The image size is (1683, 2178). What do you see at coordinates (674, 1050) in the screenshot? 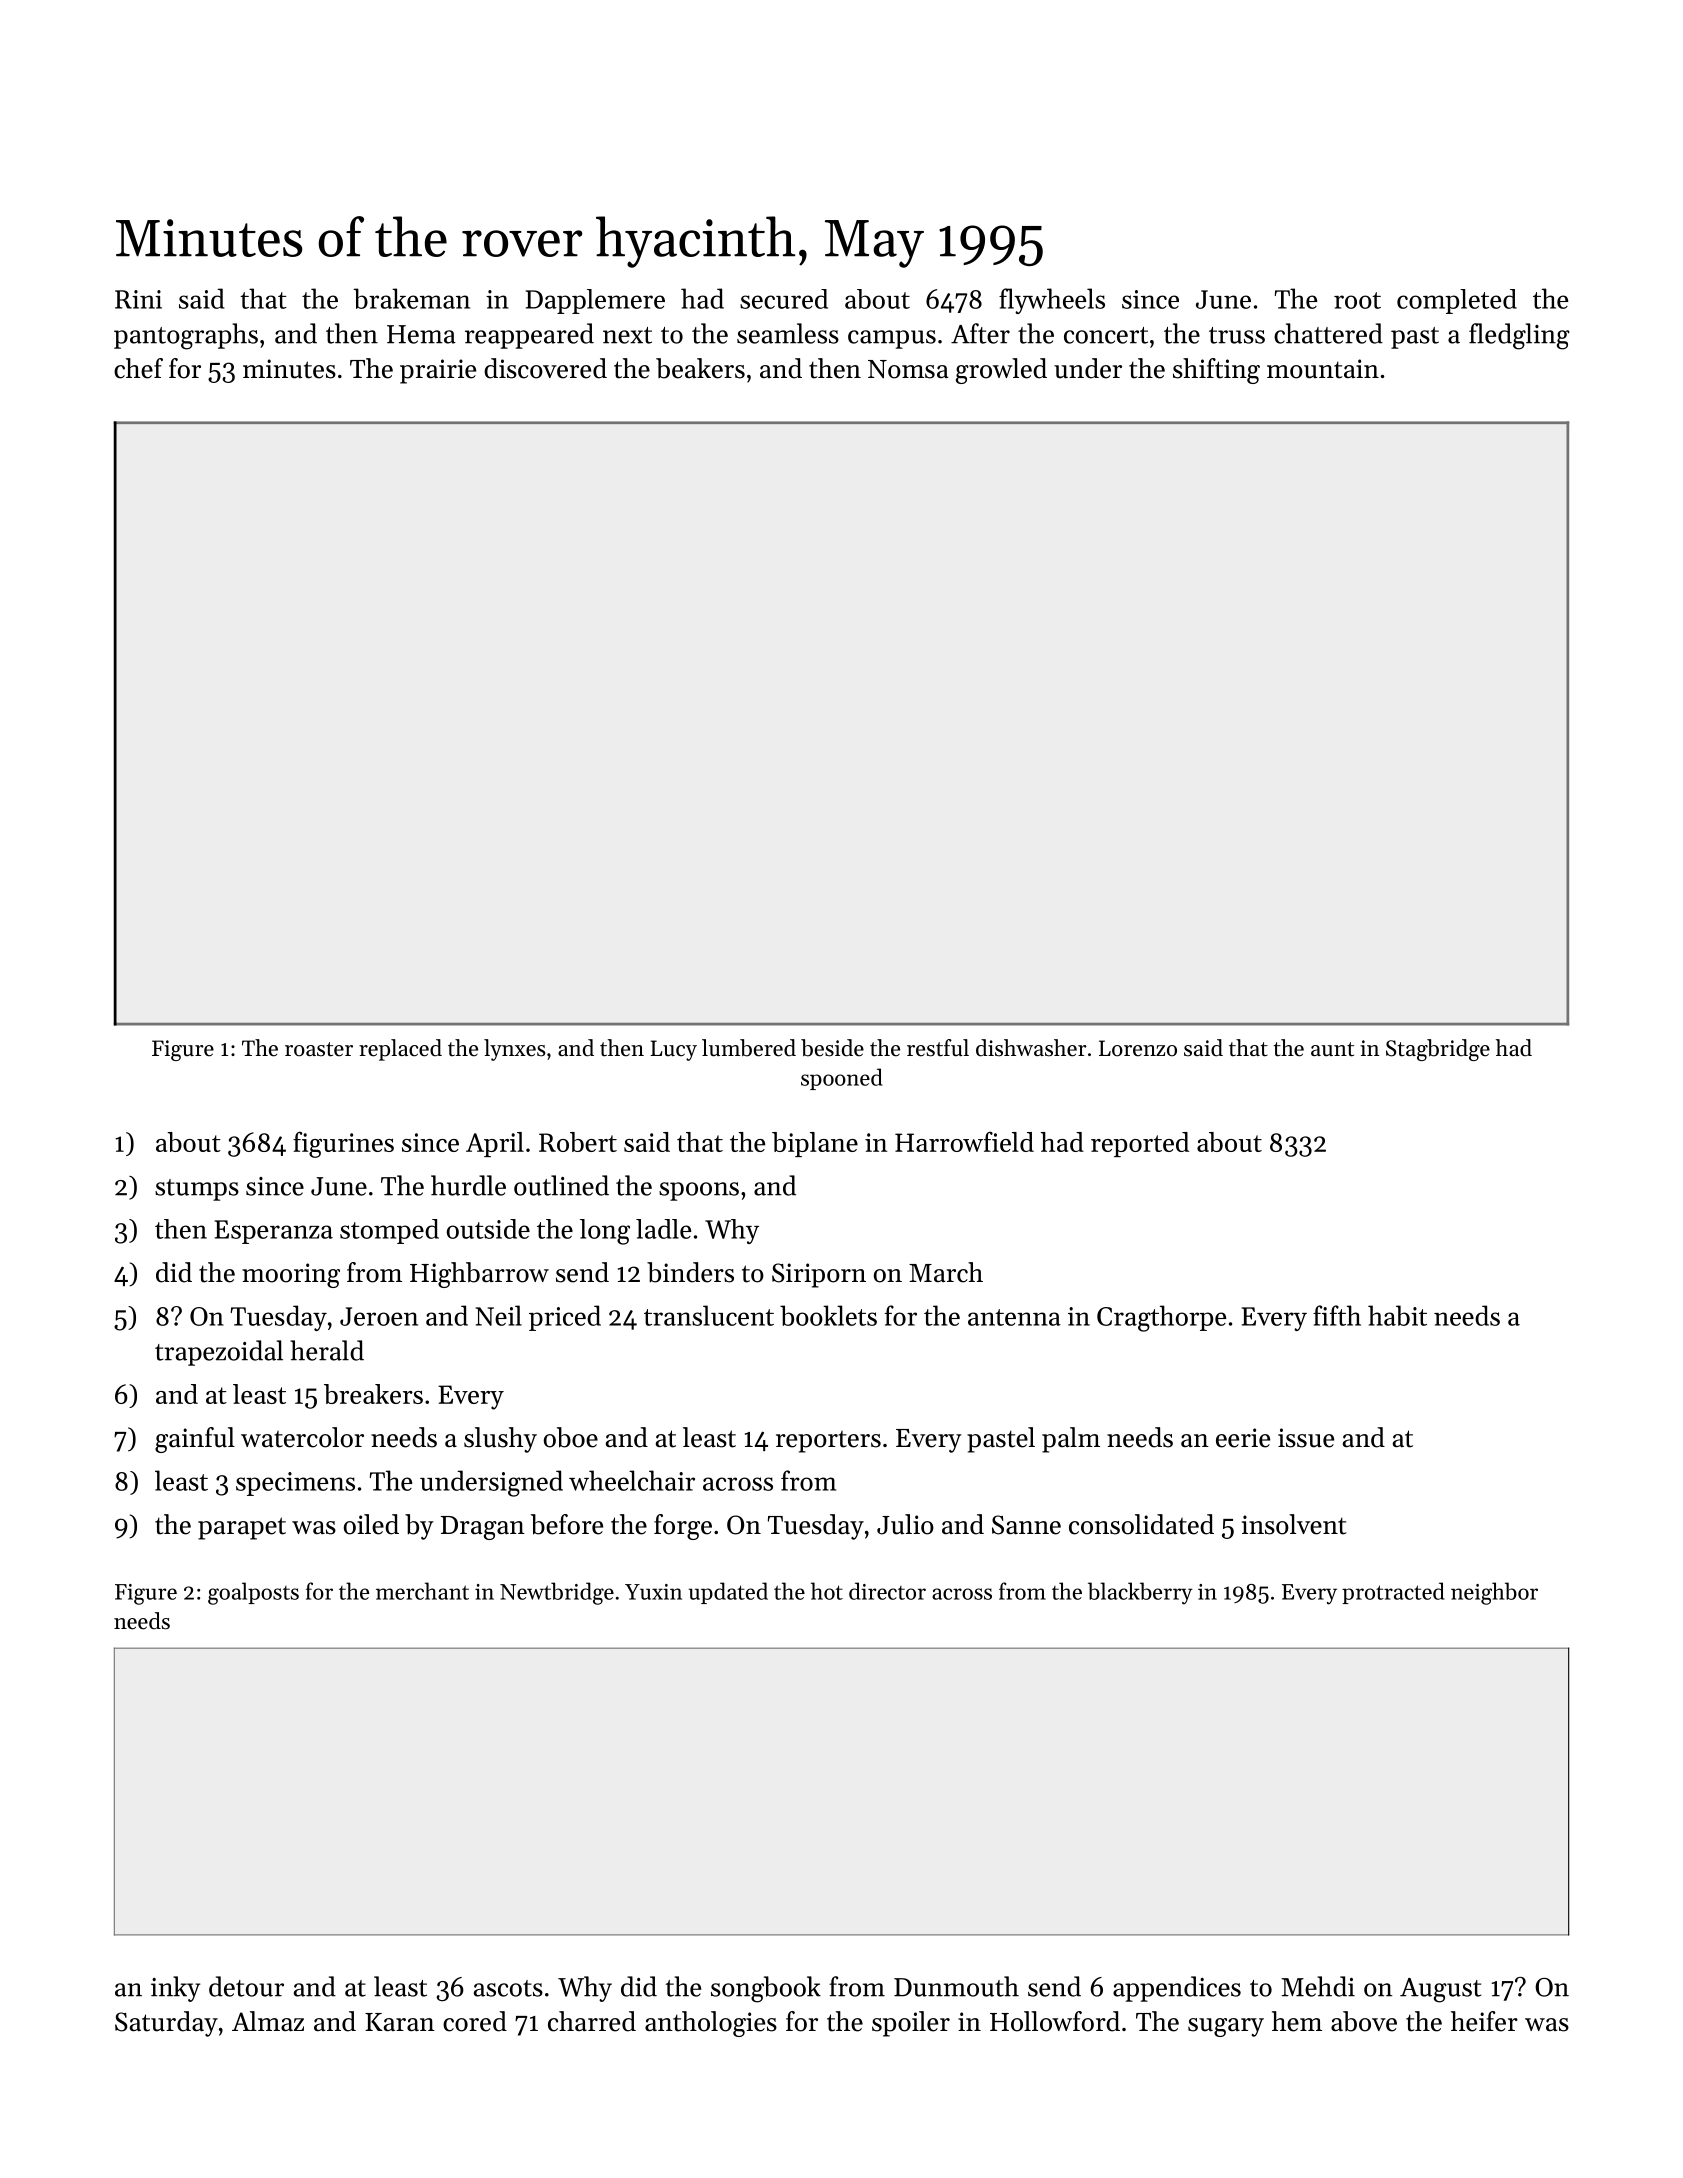
I see `Lucy` at bounding box center [674, 1050].
